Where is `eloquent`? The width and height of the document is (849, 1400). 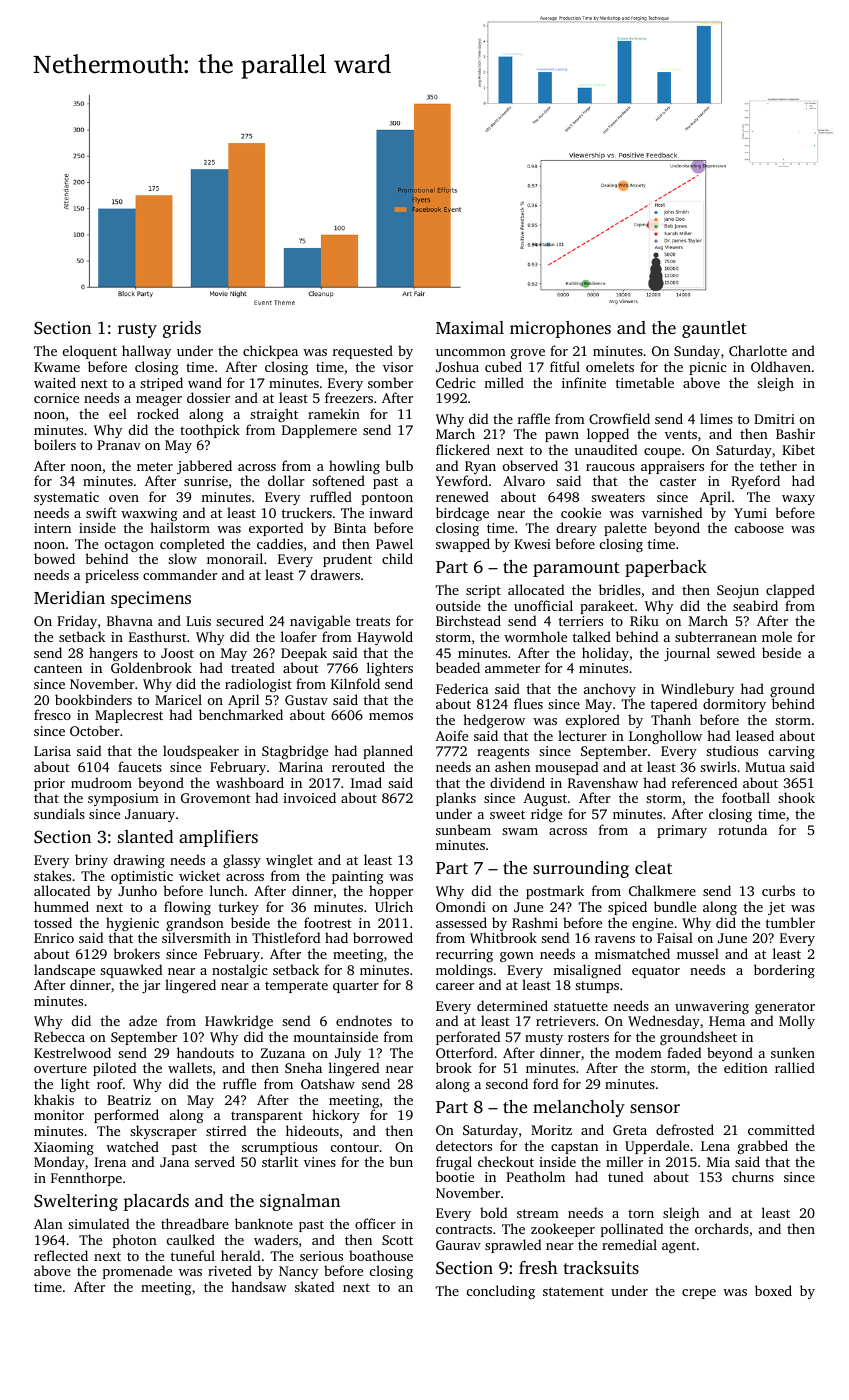 eloquent is located at coordinates (90, 352).
